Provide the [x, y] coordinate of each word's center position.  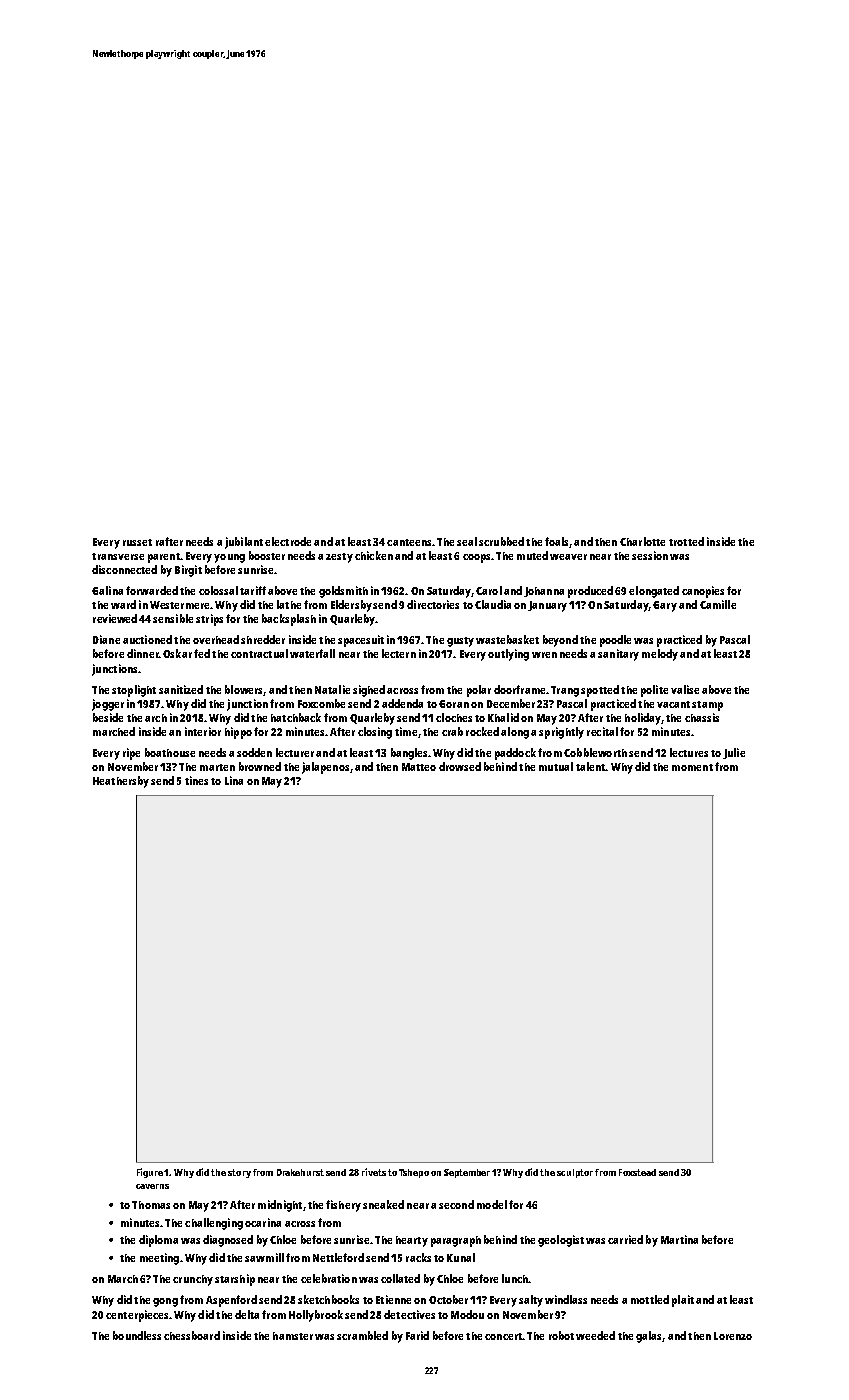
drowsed [460, 766]
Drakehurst [300, 1172]
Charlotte [642, 541]
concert [503, 1336]
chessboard [192, 1335]
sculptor [575, 1173]
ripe [131, 754]
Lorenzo [733, 1336]
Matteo [419, 767]
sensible [173, 618]
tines [196, 780]
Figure [150, 1173]
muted [532, 555]
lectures [689, 752]
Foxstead [637, 1172]
